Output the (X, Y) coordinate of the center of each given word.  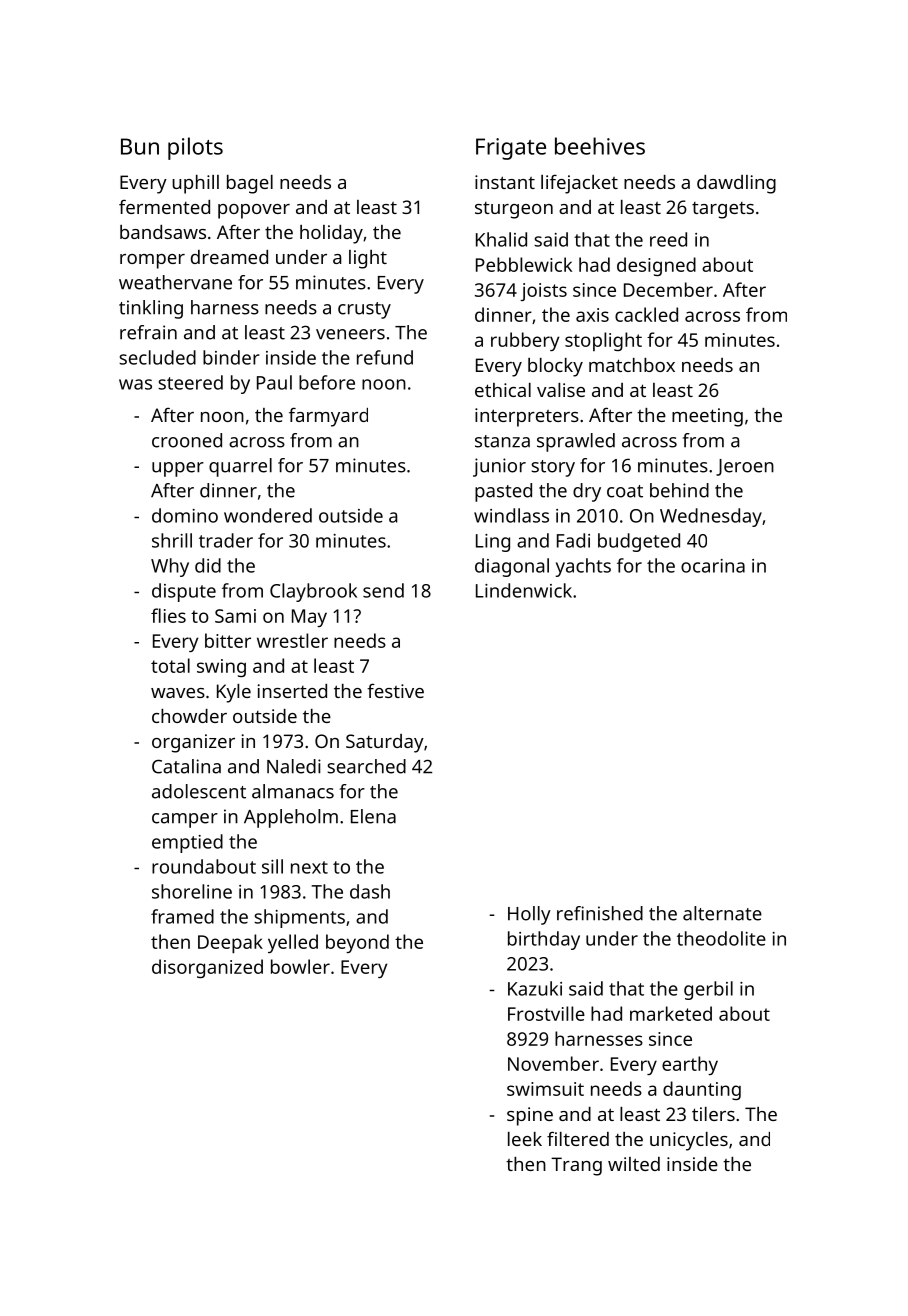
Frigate (511, 149)
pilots (195, 148)
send (383, 590)
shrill (172, 540)
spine (530, 1116)
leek (525, 1139)
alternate (722, 913)
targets (723, 210)
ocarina (713, 566)
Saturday (385, 743)
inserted (292, 691)
